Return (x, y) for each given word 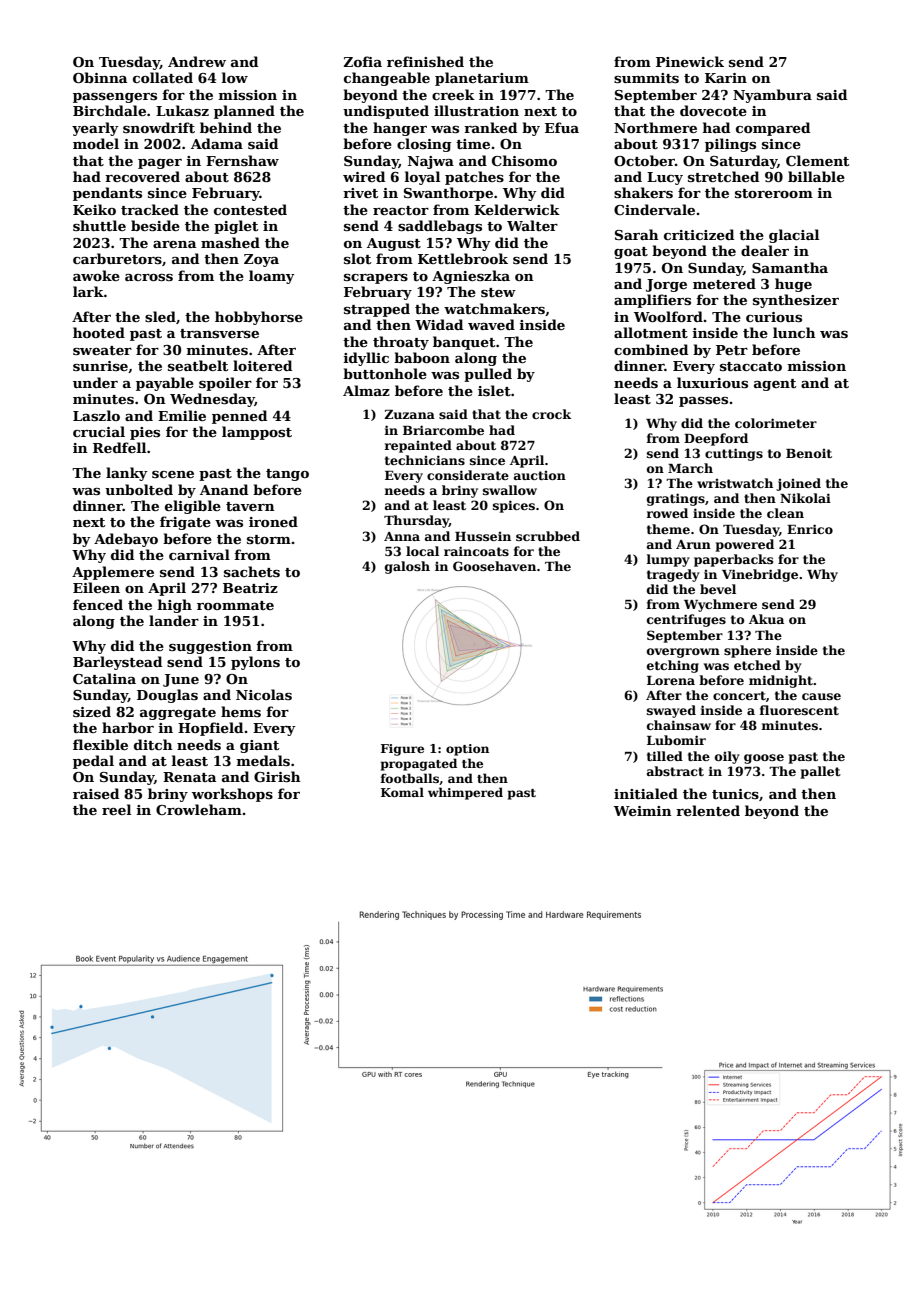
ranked (490, 127)
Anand (224, 489)
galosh (407, 567)
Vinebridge (760, 575)
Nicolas (264, 694)
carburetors (117, 258)
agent (775, 385)
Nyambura (772, 96)
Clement (817, 160)
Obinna (100, 77)
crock (551, 414)
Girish (277, 776)
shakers (643, 192)
